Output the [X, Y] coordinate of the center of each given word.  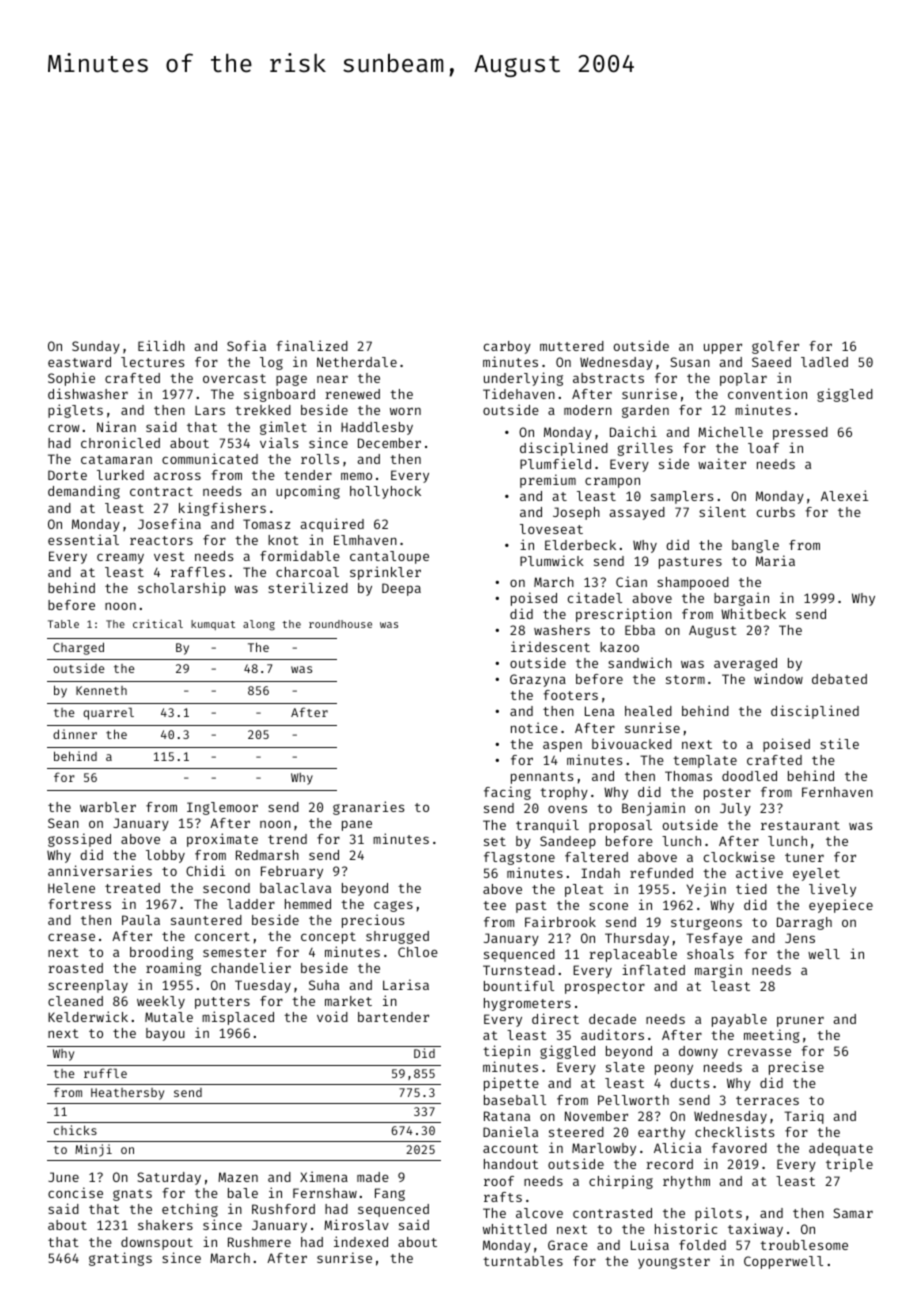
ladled [824, 362]
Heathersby [127, 1094]
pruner [800, 1021]
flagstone [519, 858]
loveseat [551, 529]
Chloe [418, 952]
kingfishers [222, 509]
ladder [251, 904]
